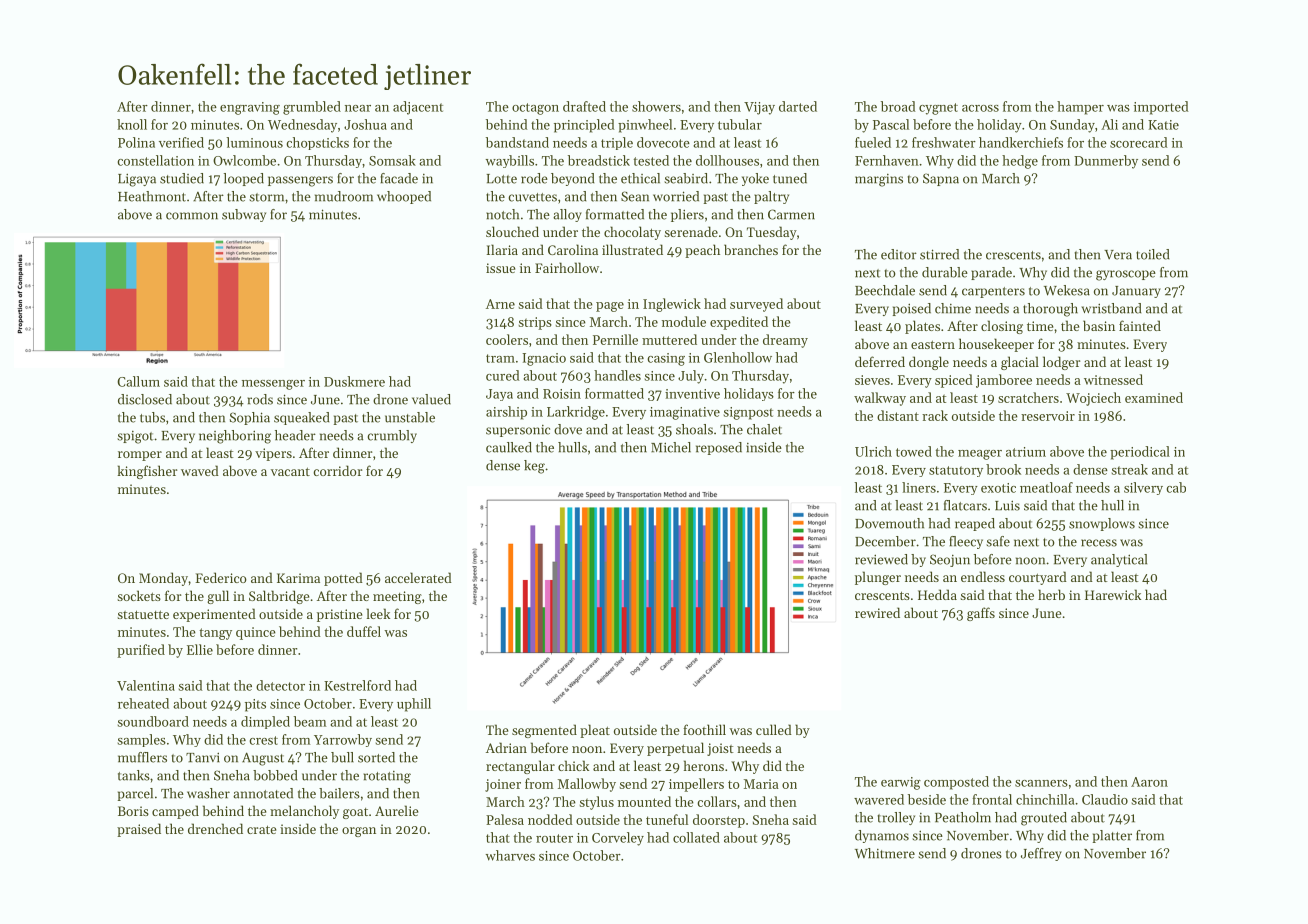 The height and width of the image is (924, 1308). I want to click on witnessed, so click(1113, 379).
